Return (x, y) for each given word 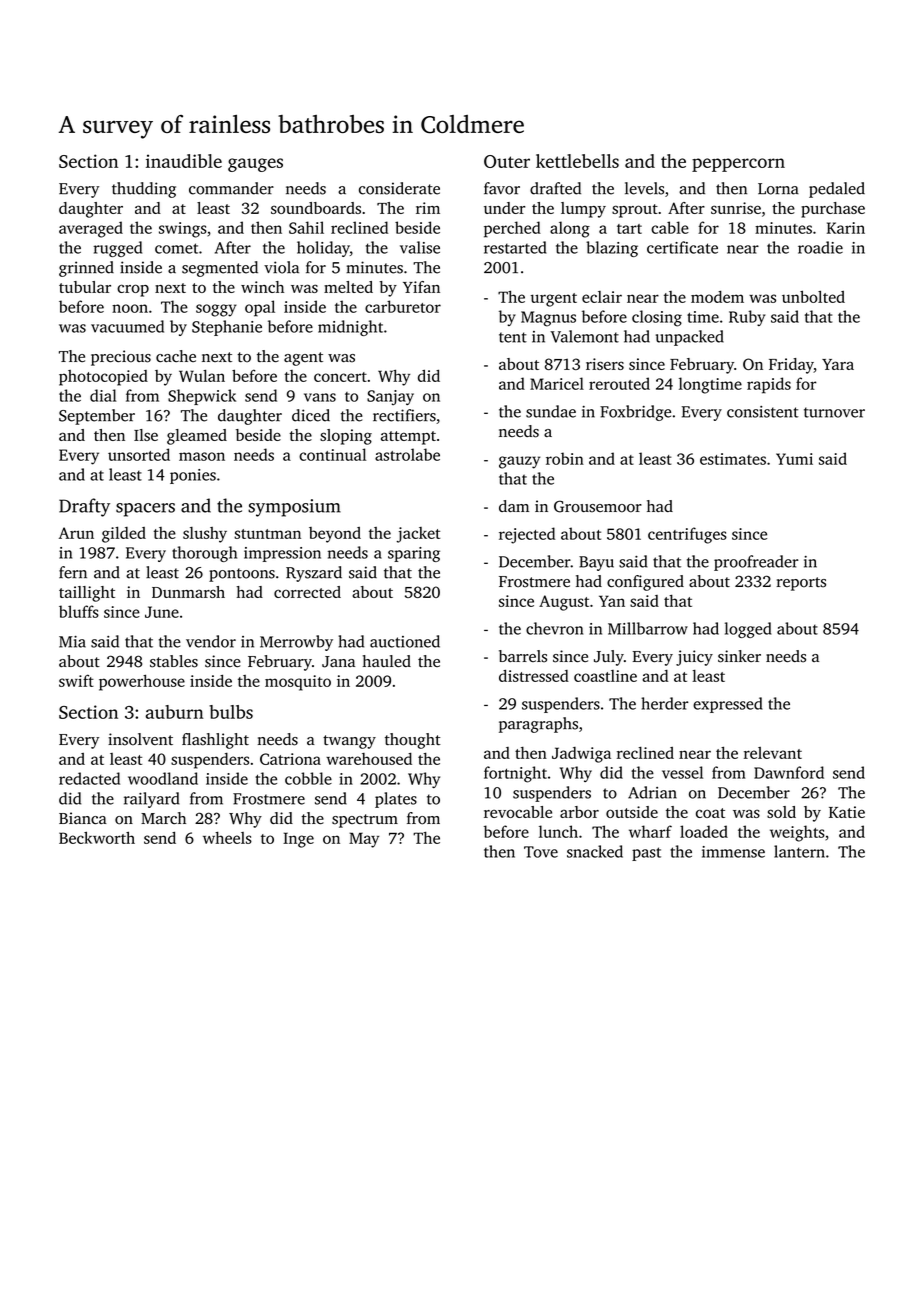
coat (710, 813)
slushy (205, 535)
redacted (89, 778)
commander (231, 188)
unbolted (813, 296)
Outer (507, 161)
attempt (408, 438)
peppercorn (738, 165)
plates (396, 800)
